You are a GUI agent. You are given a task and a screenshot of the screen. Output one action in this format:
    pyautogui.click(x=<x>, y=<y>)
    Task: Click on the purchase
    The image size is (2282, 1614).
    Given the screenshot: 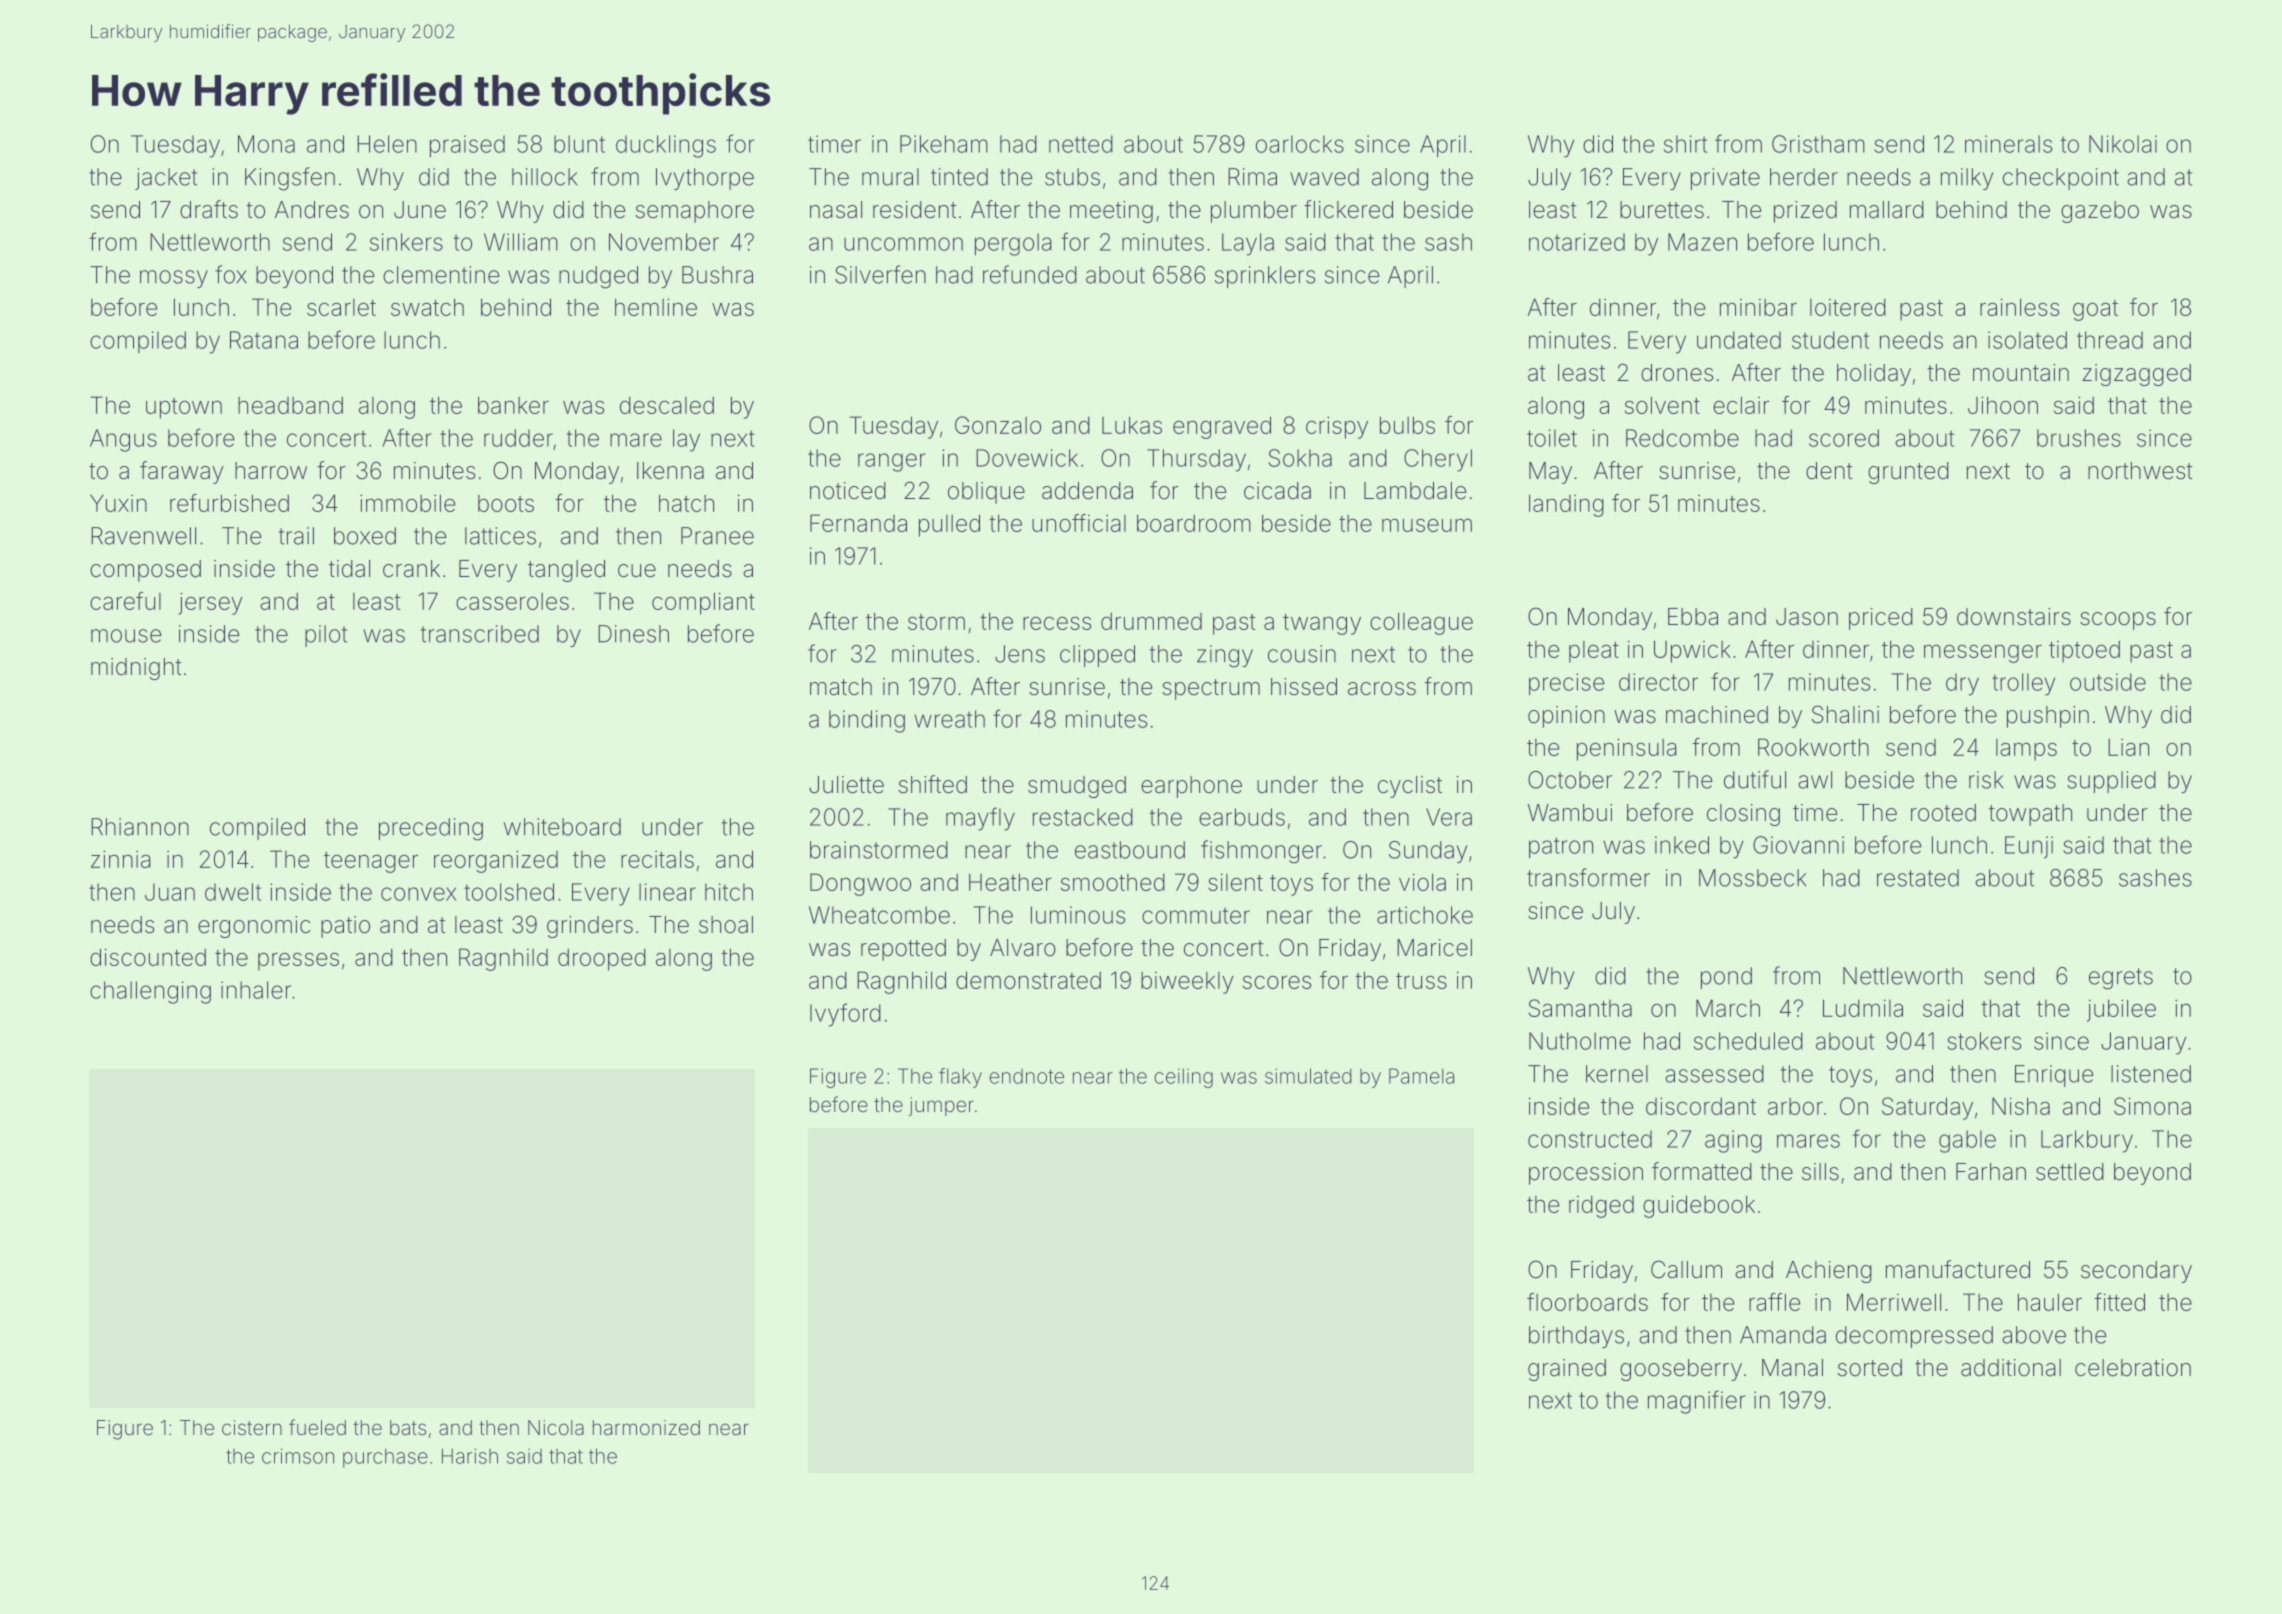 What is the action you would take?
    pyautogui.click(x=385, y=1458)
